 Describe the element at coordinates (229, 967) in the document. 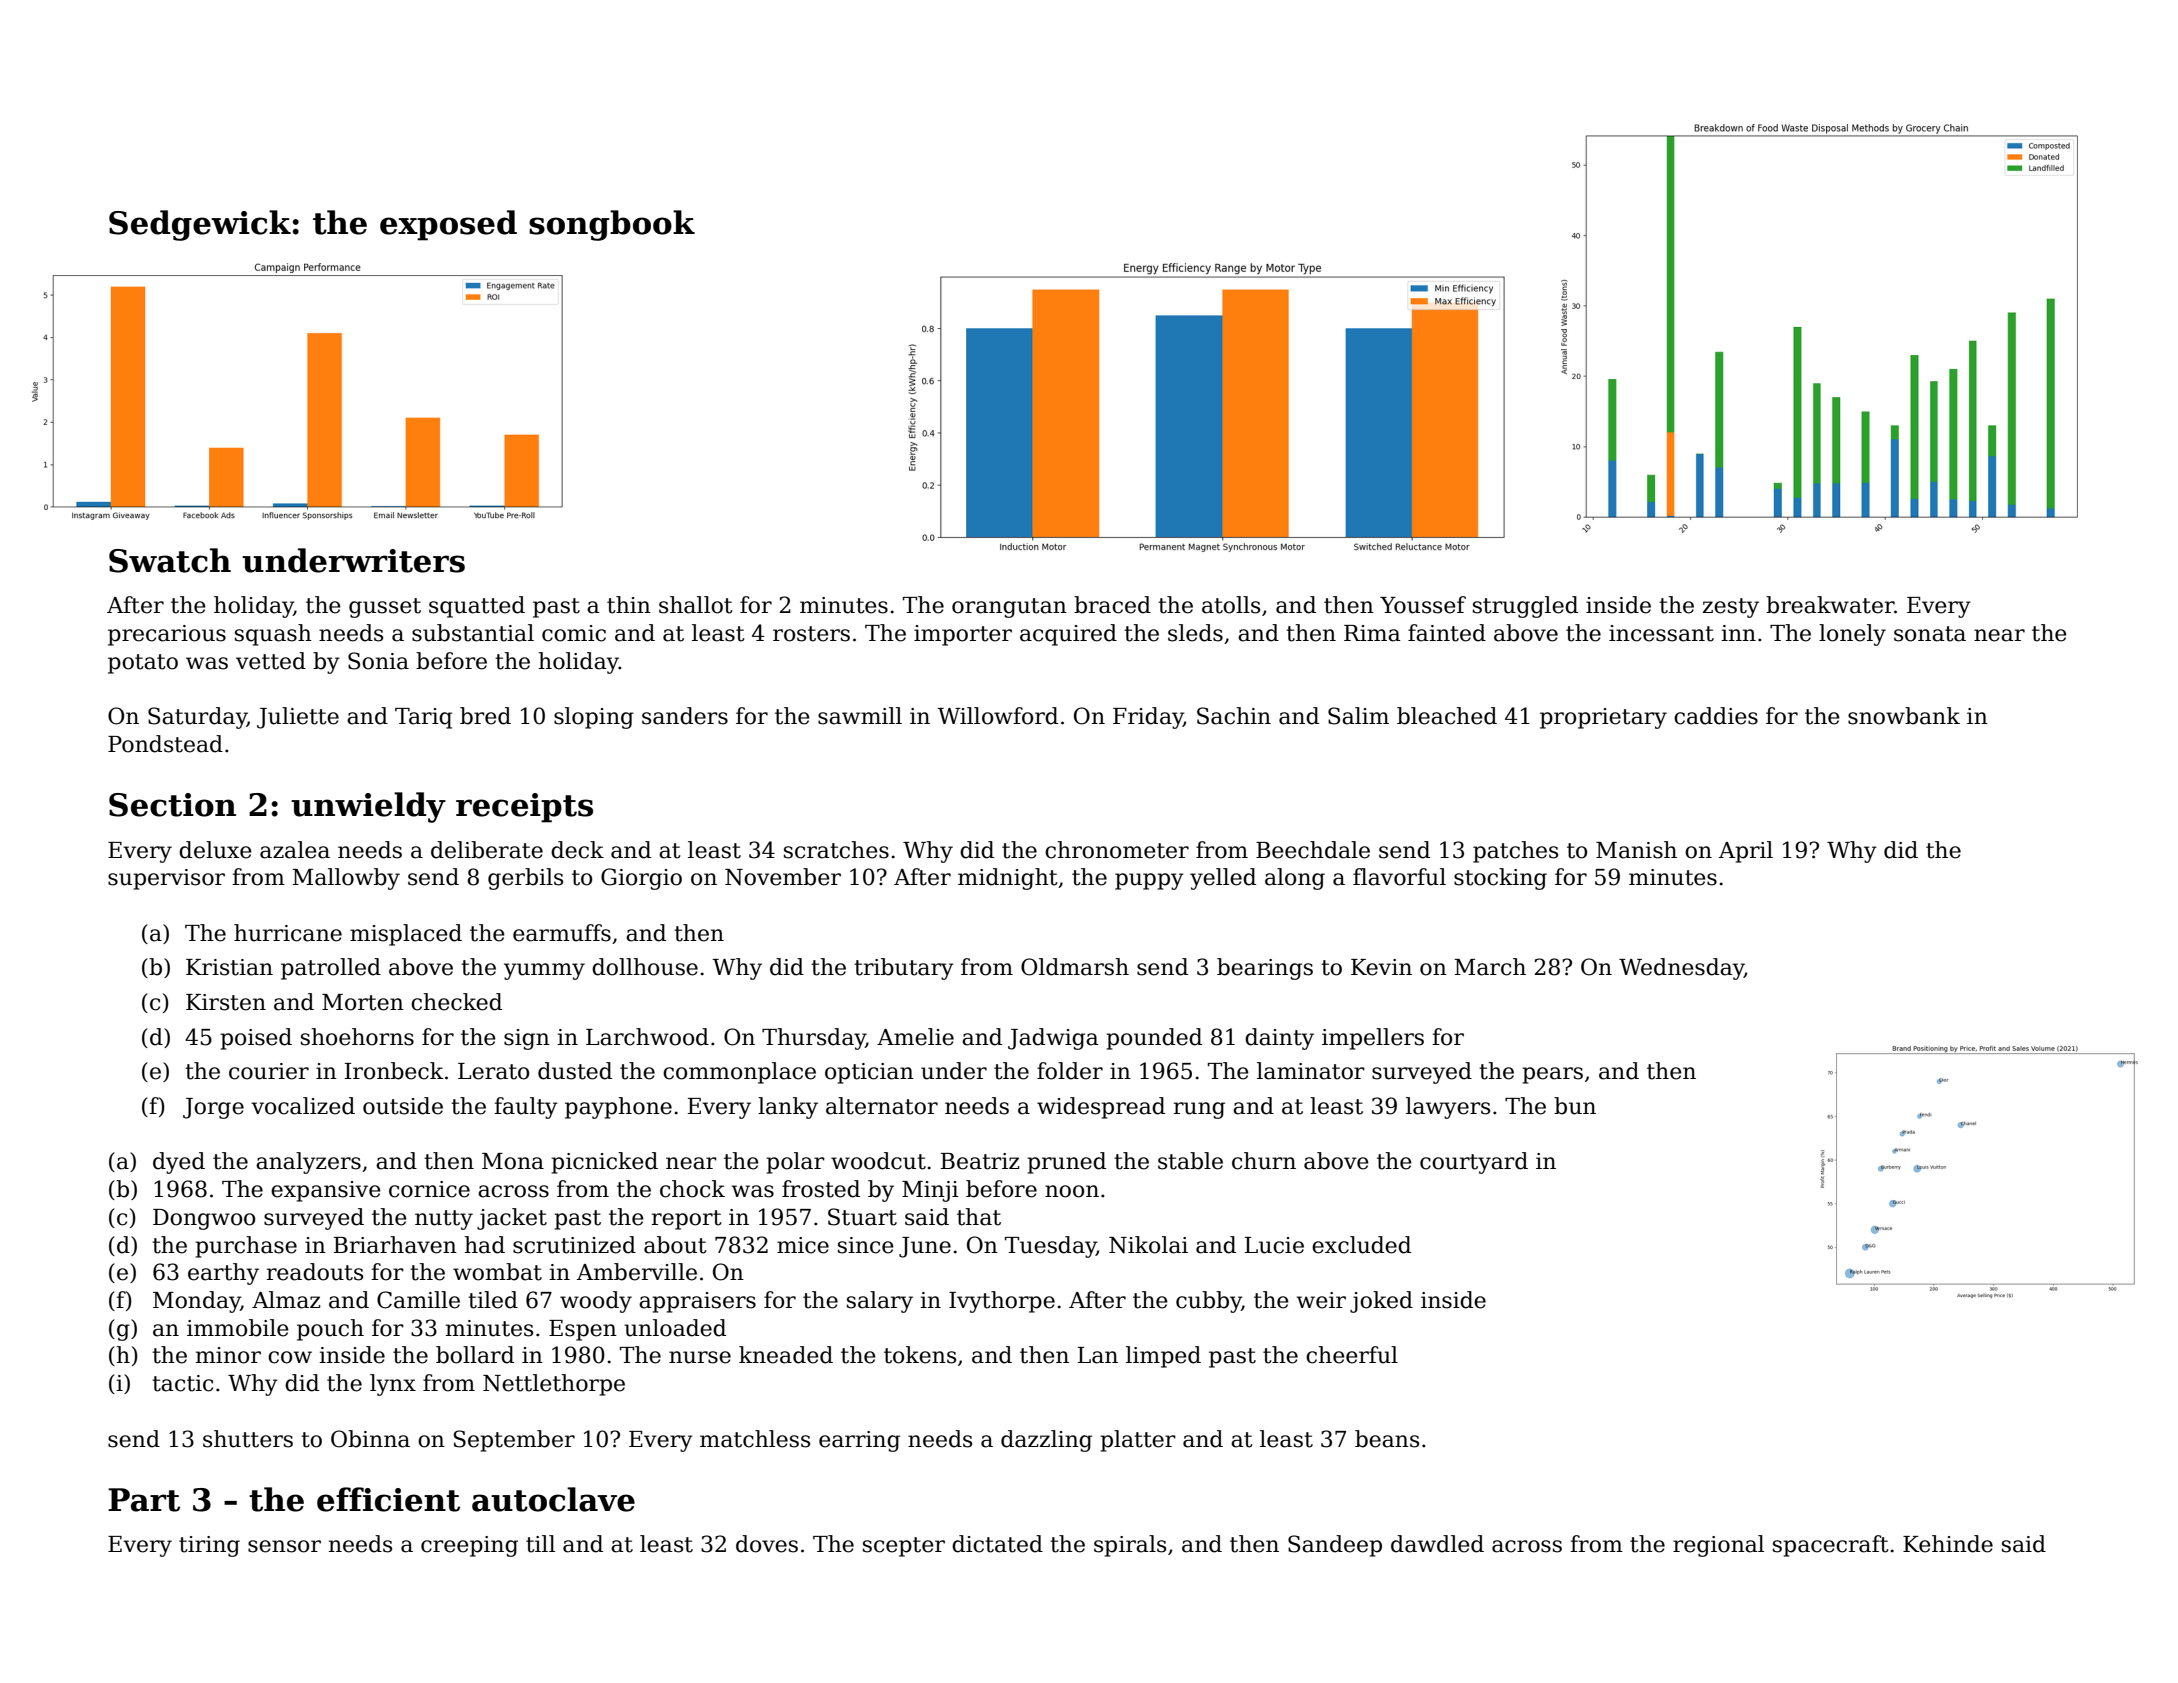

I see `Kristian` at that location.
